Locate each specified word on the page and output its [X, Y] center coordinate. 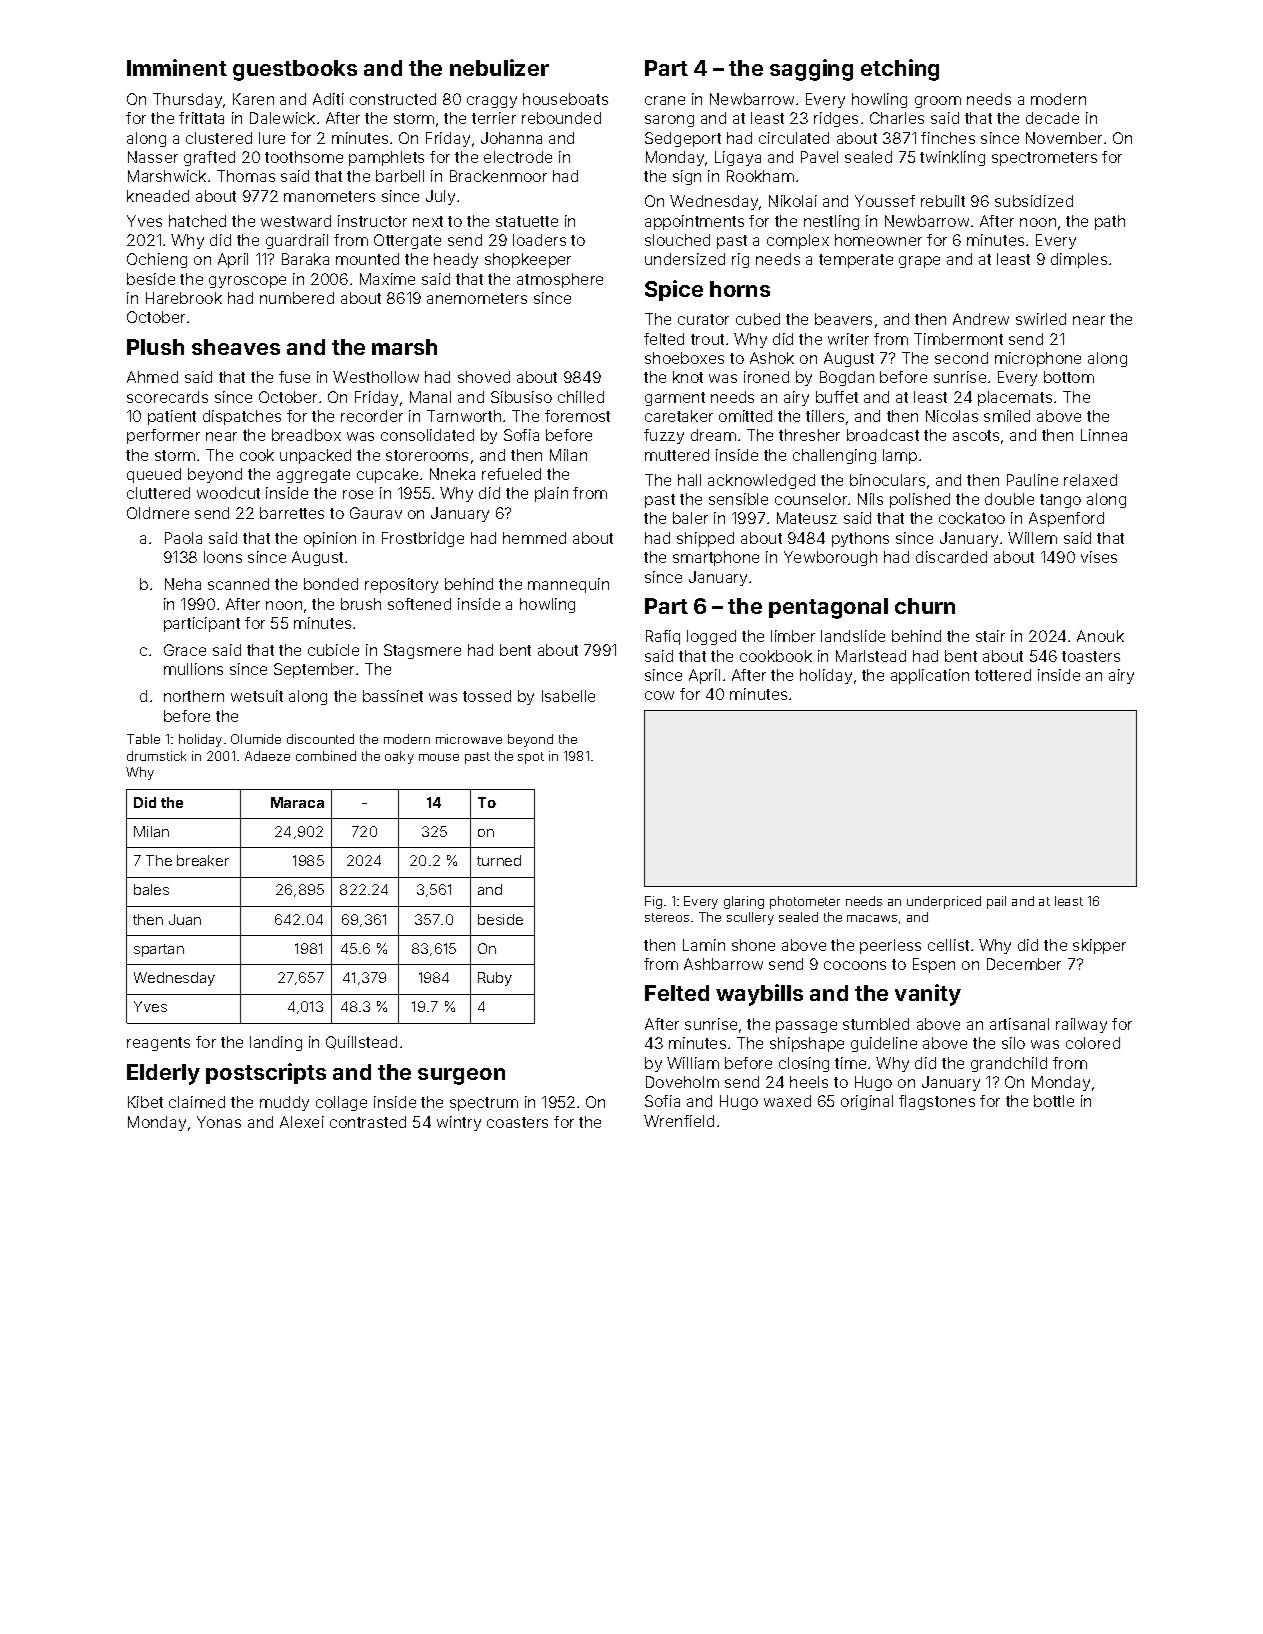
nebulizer [499, 67]
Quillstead [361, 1042]
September [314, 670]
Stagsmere [422, 651]
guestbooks [295, 70]
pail [996, 902]
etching [900, 70]
